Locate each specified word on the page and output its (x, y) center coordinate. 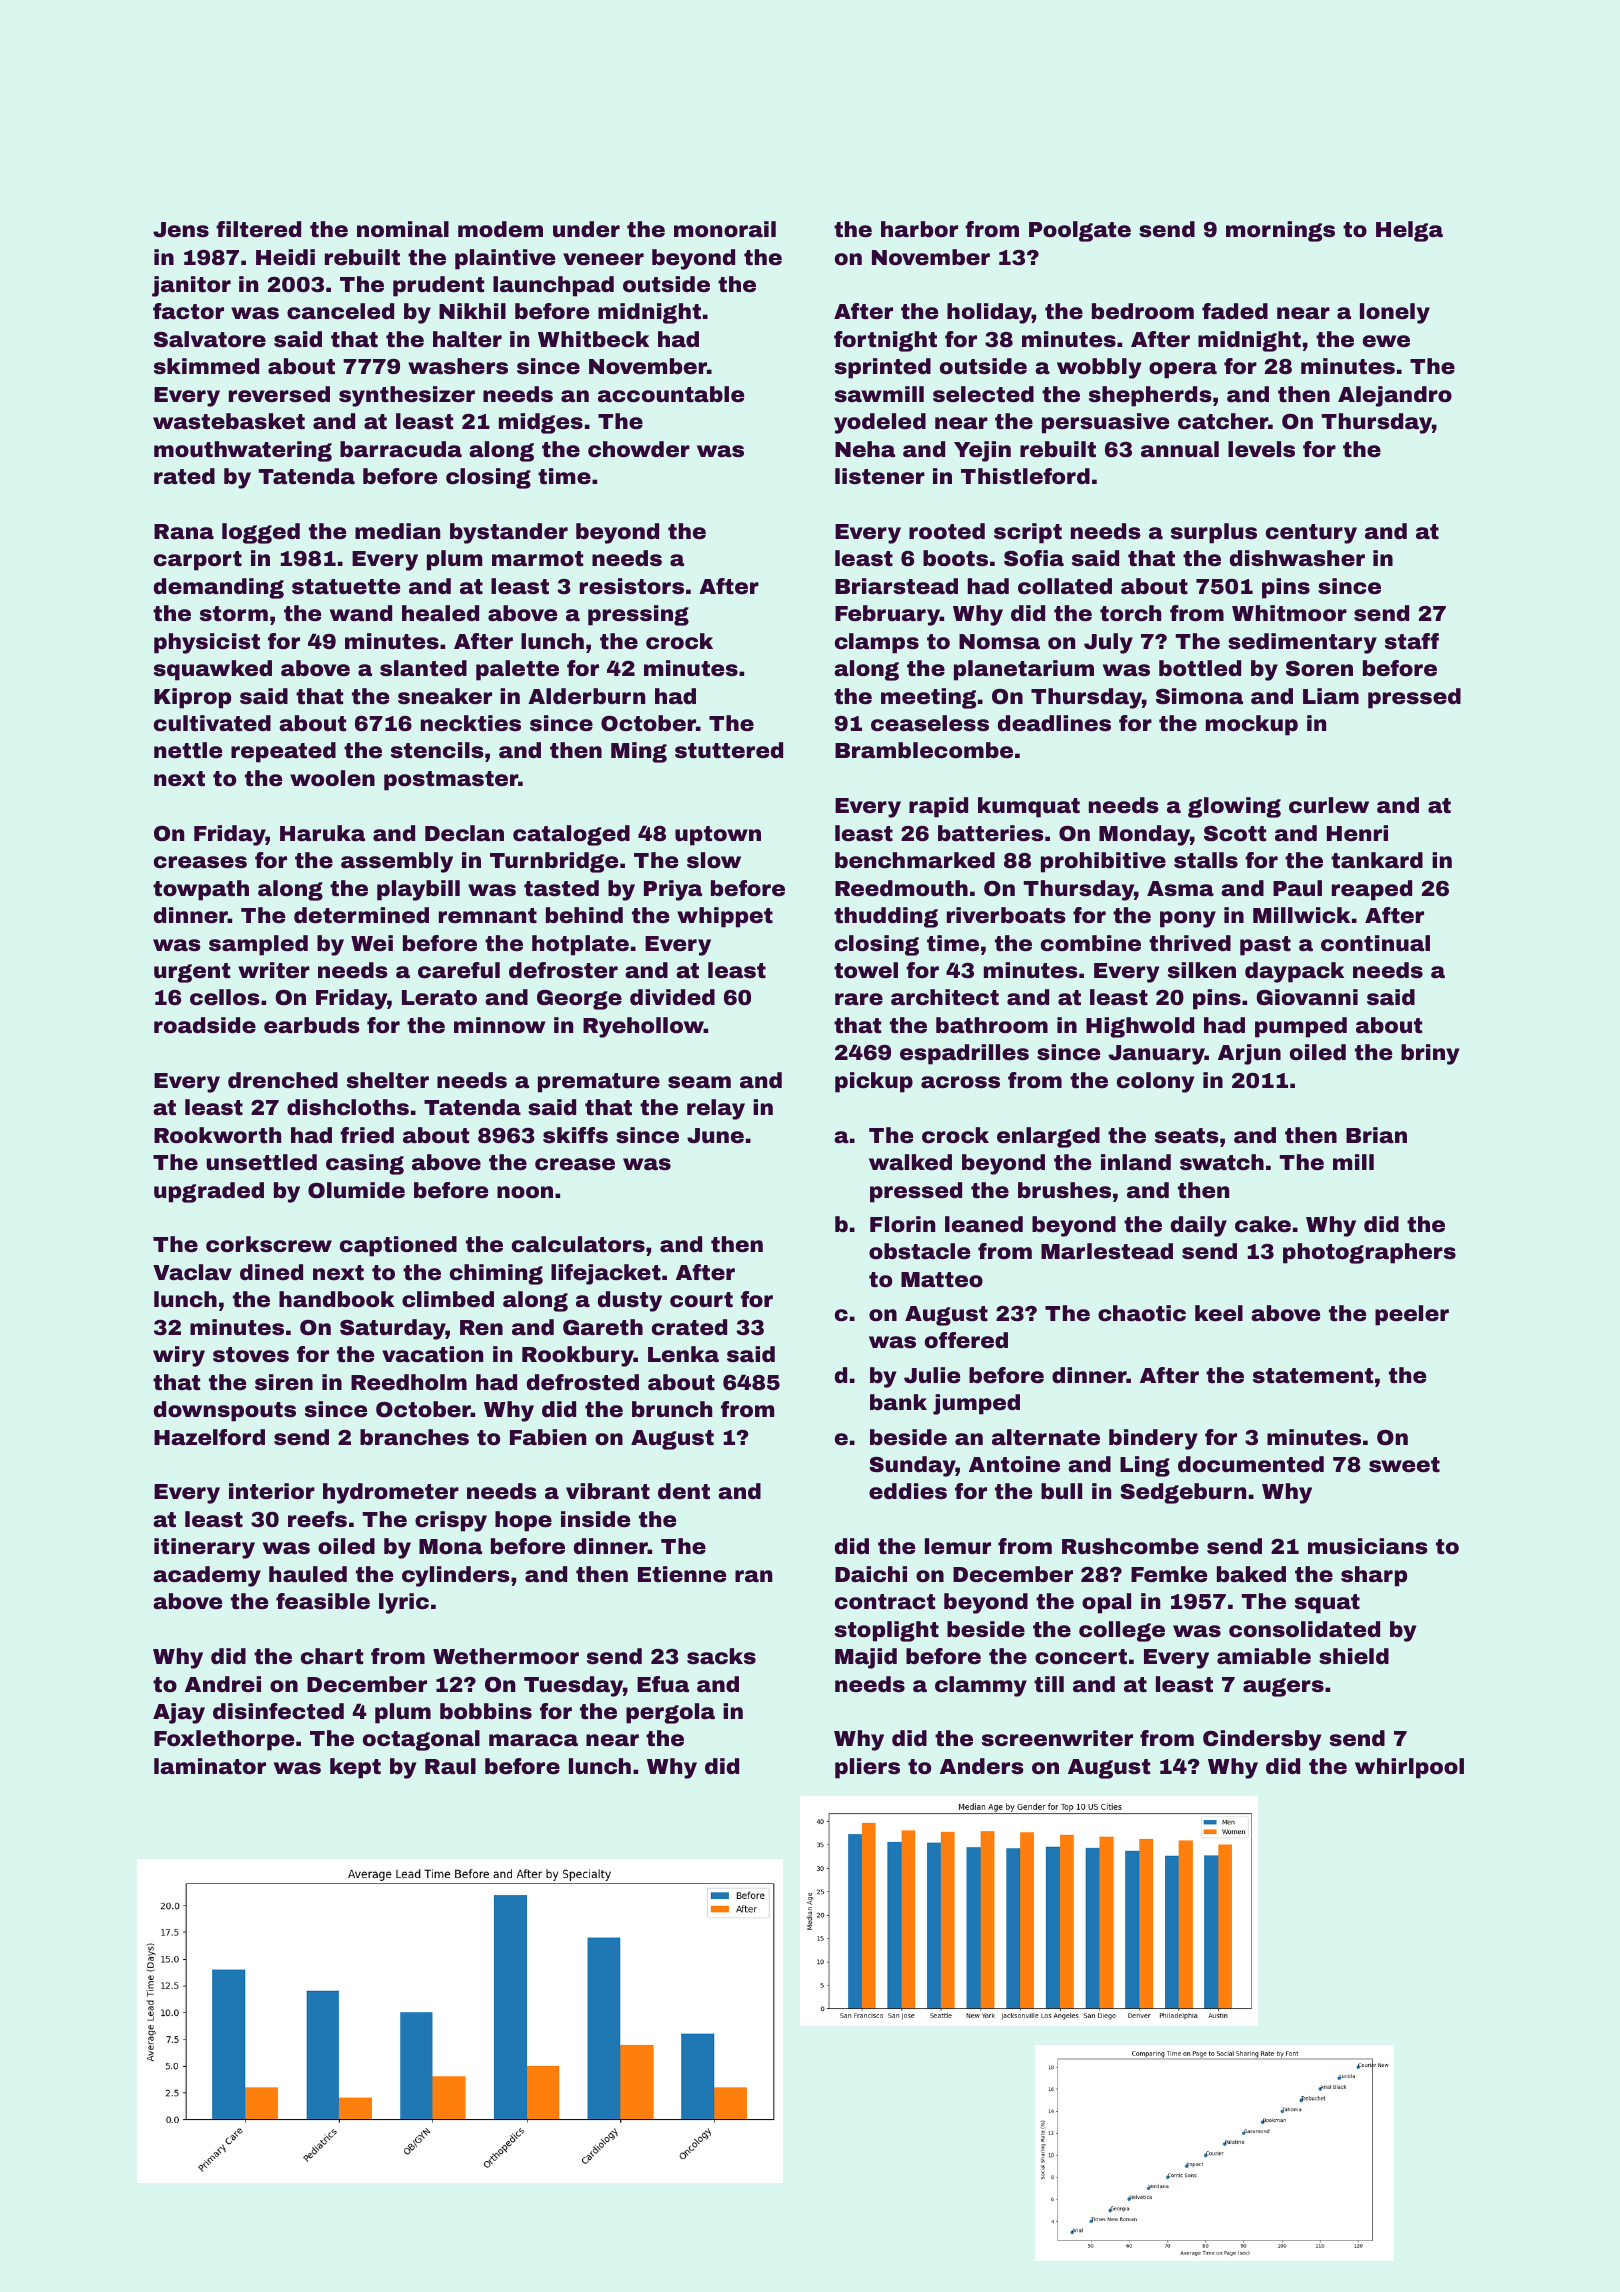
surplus (1214, 533)
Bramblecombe (924, 750)
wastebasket (229, 421)
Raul (450, 1766)
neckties (471, 723)
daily (1199, 1226)
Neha (865, 449)
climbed (448, 1299)
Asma (1180, 889)
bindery (1153, 1439)
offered (966, 1340)
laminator (210, 1766)
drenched (283, 1080)
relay (716, 1109)
